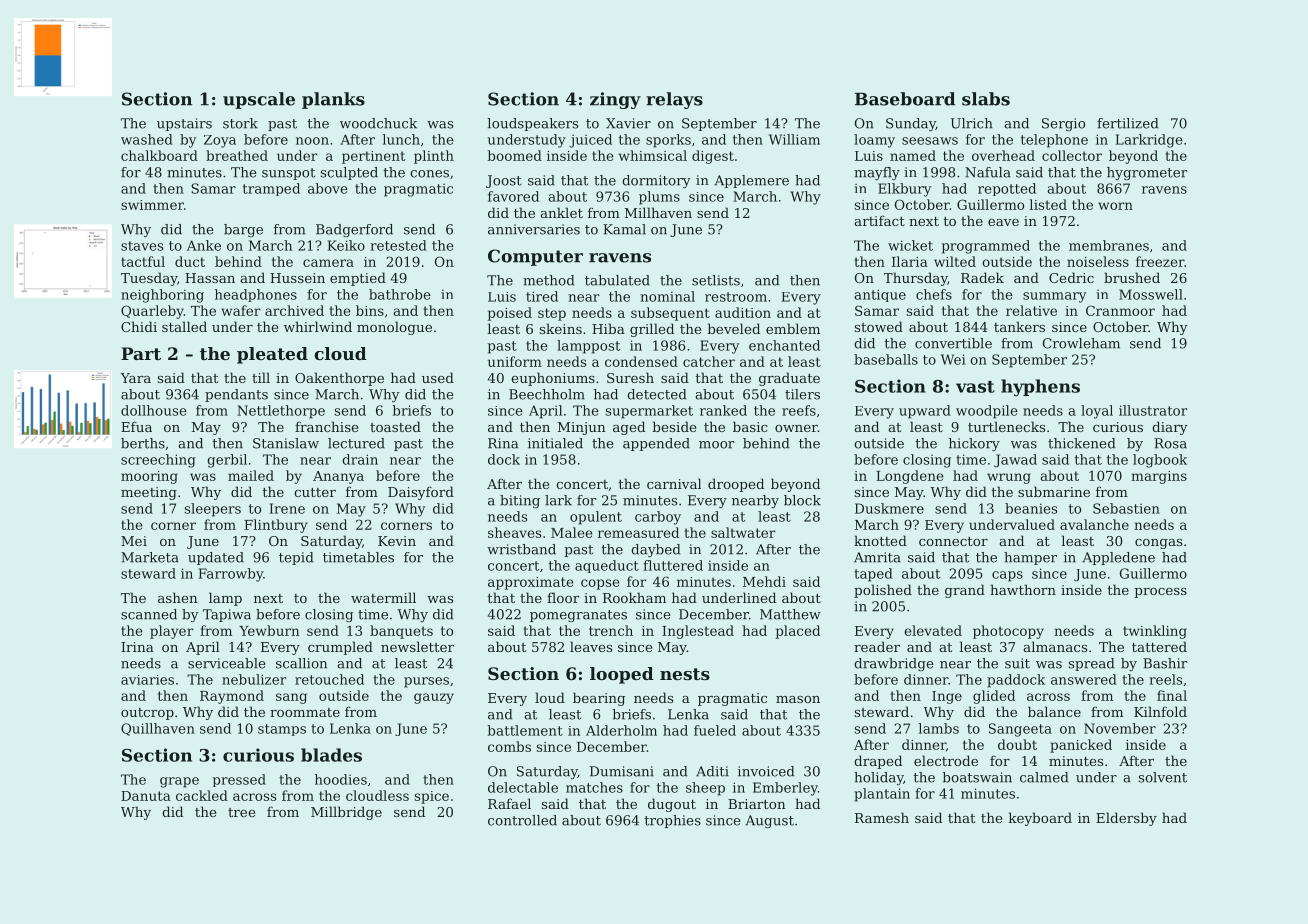 This screenshot has height=924, width=1308. Describe the element at coordinates (590, 141) in the screenshot. I see `juiced` at that location.
